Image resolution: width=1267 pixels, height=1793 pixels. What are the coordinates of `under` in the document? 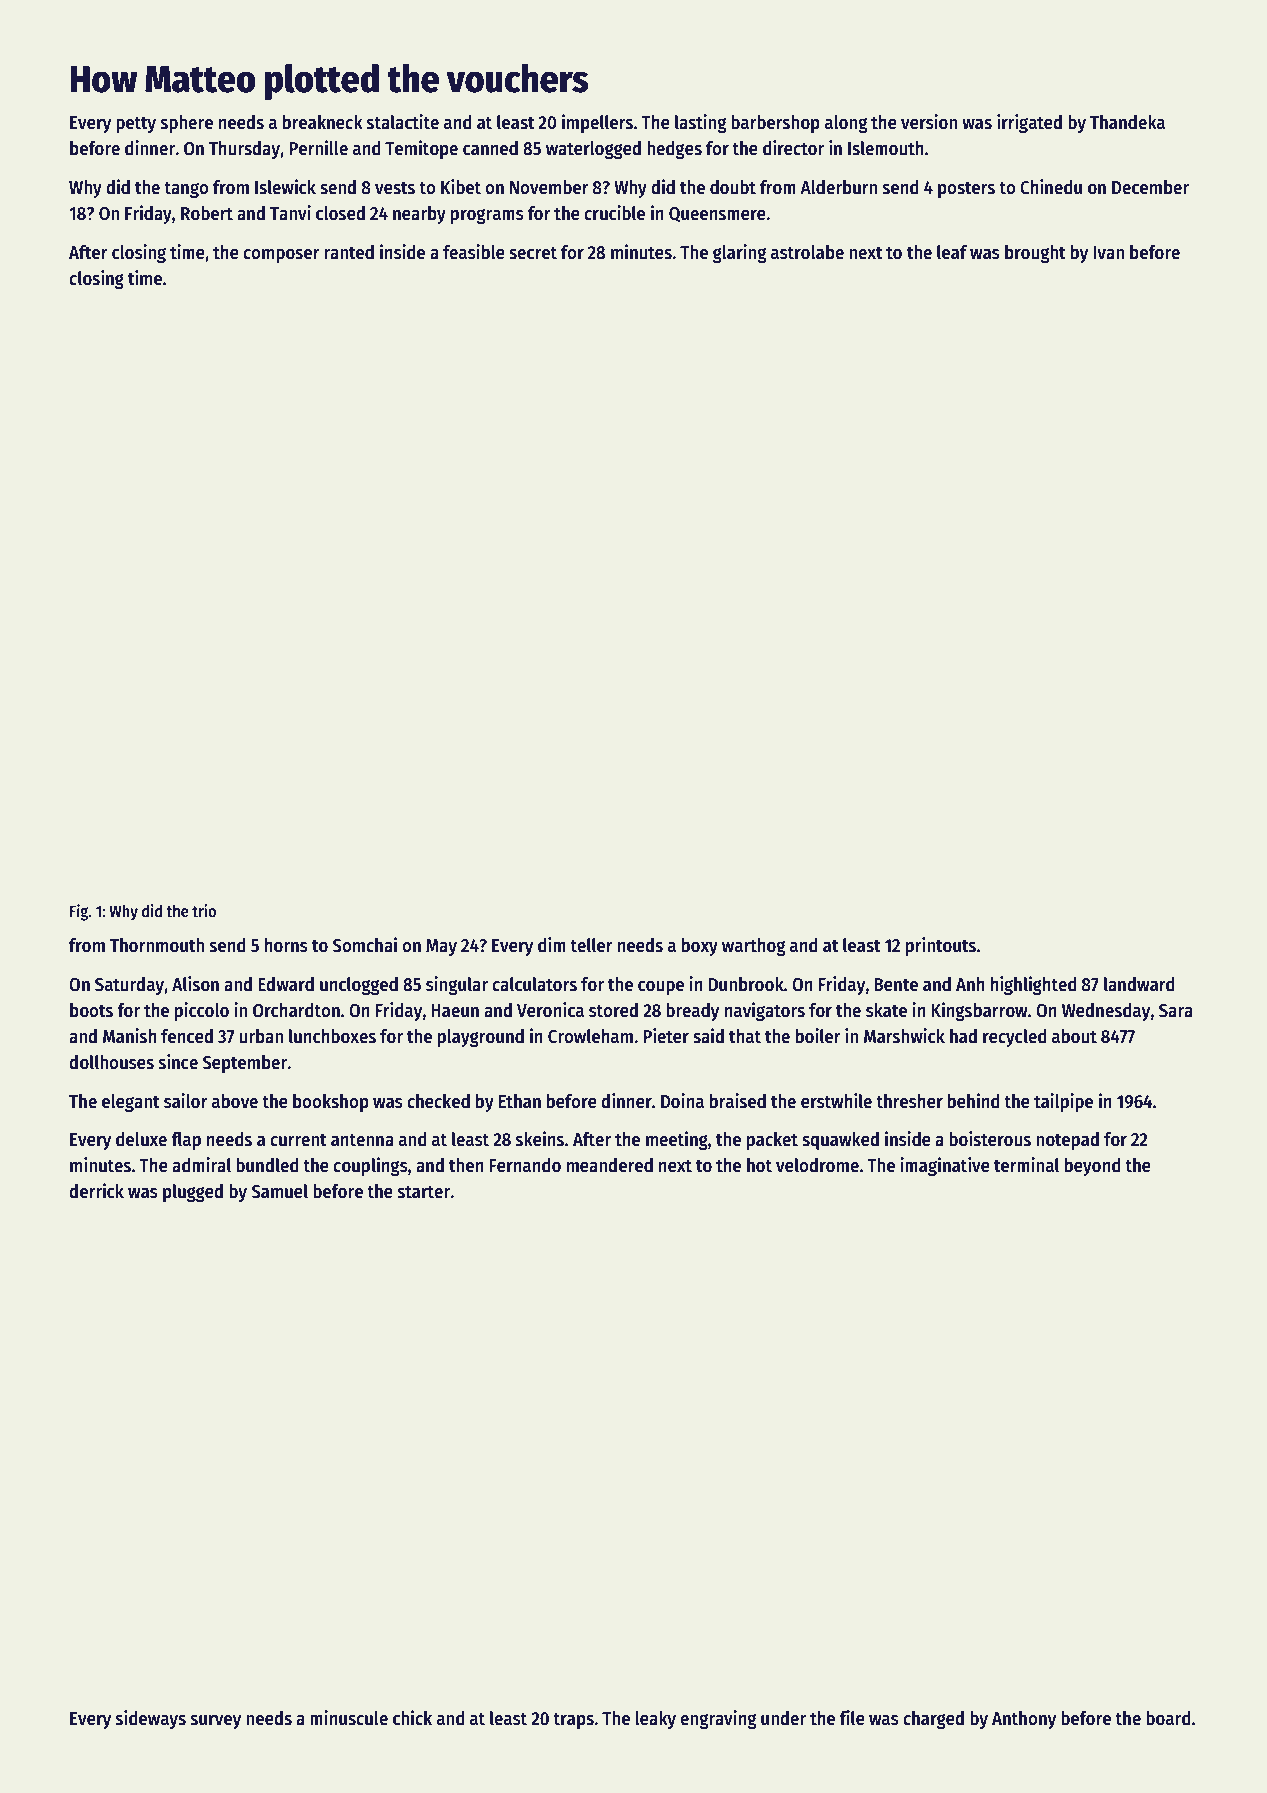 It's located at (783, 1718).
